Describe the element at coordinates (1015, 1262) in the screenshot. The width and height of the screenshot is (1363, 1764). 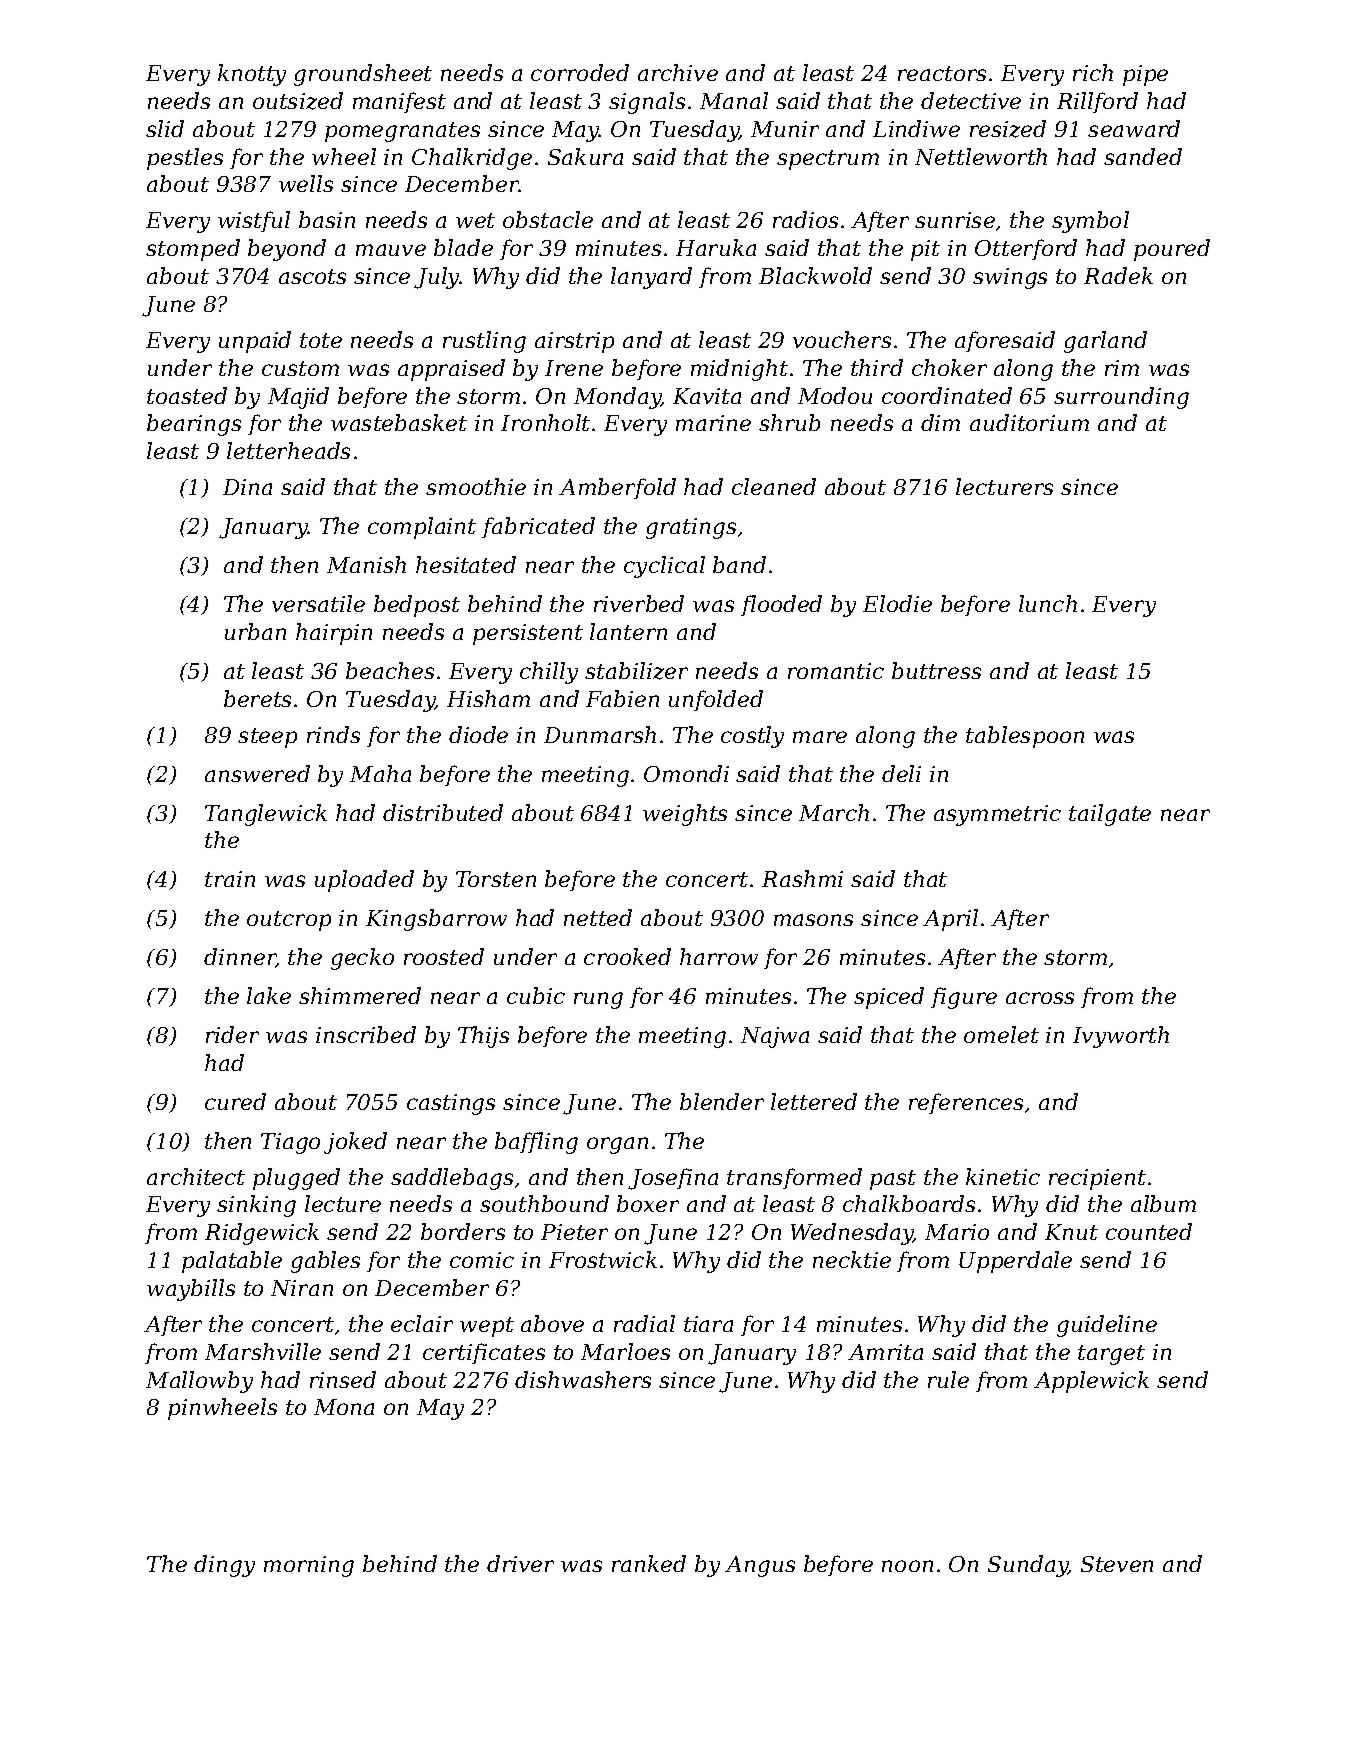
I see `Upperdale` at that location.
